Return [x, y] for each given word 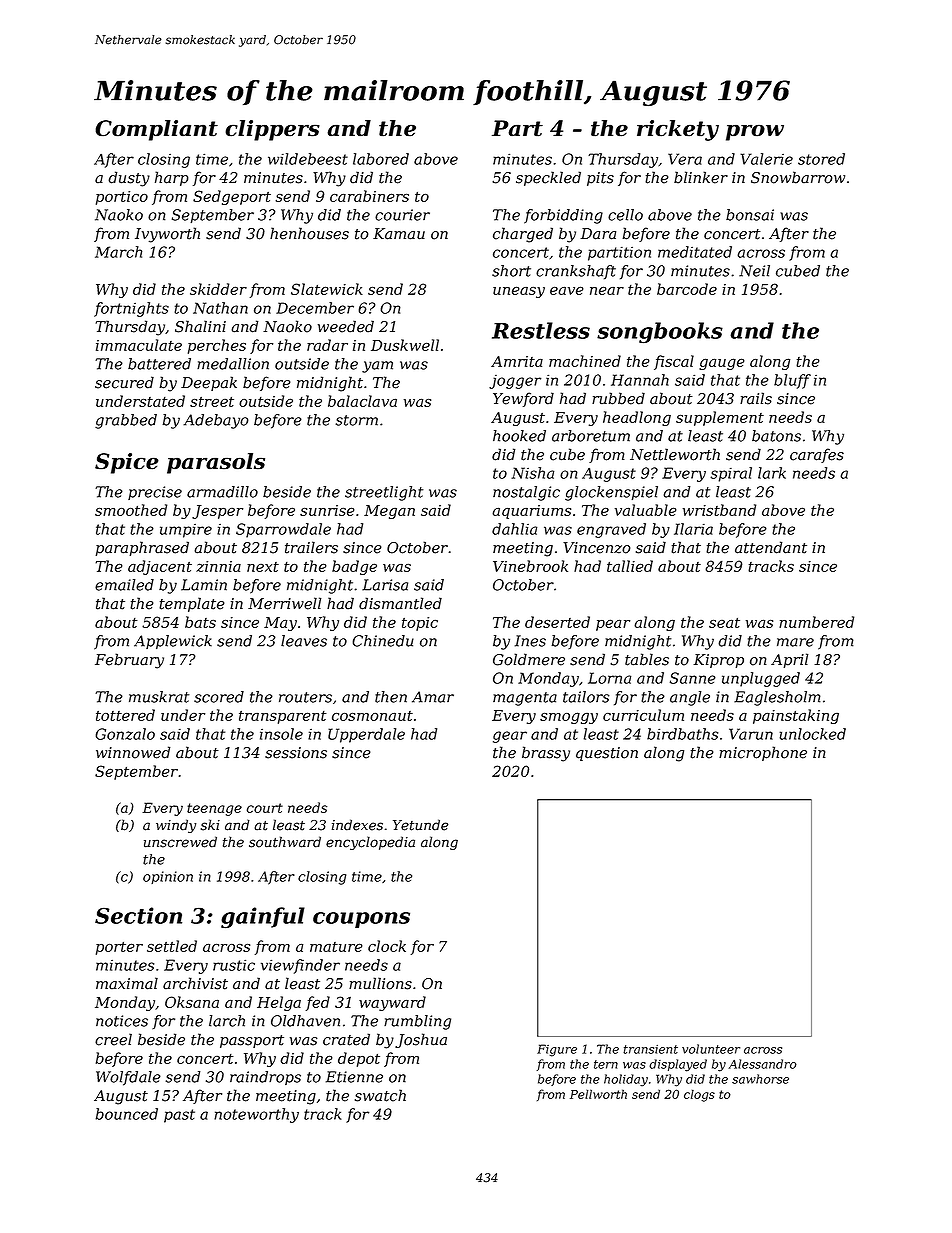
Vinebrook [530, 566]
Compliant [156, 130]
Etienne [354, 1077]
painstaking [796, 716]
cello [625, 215]
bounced [127, 1114]
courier [402, 215]
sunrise [327, 510]
